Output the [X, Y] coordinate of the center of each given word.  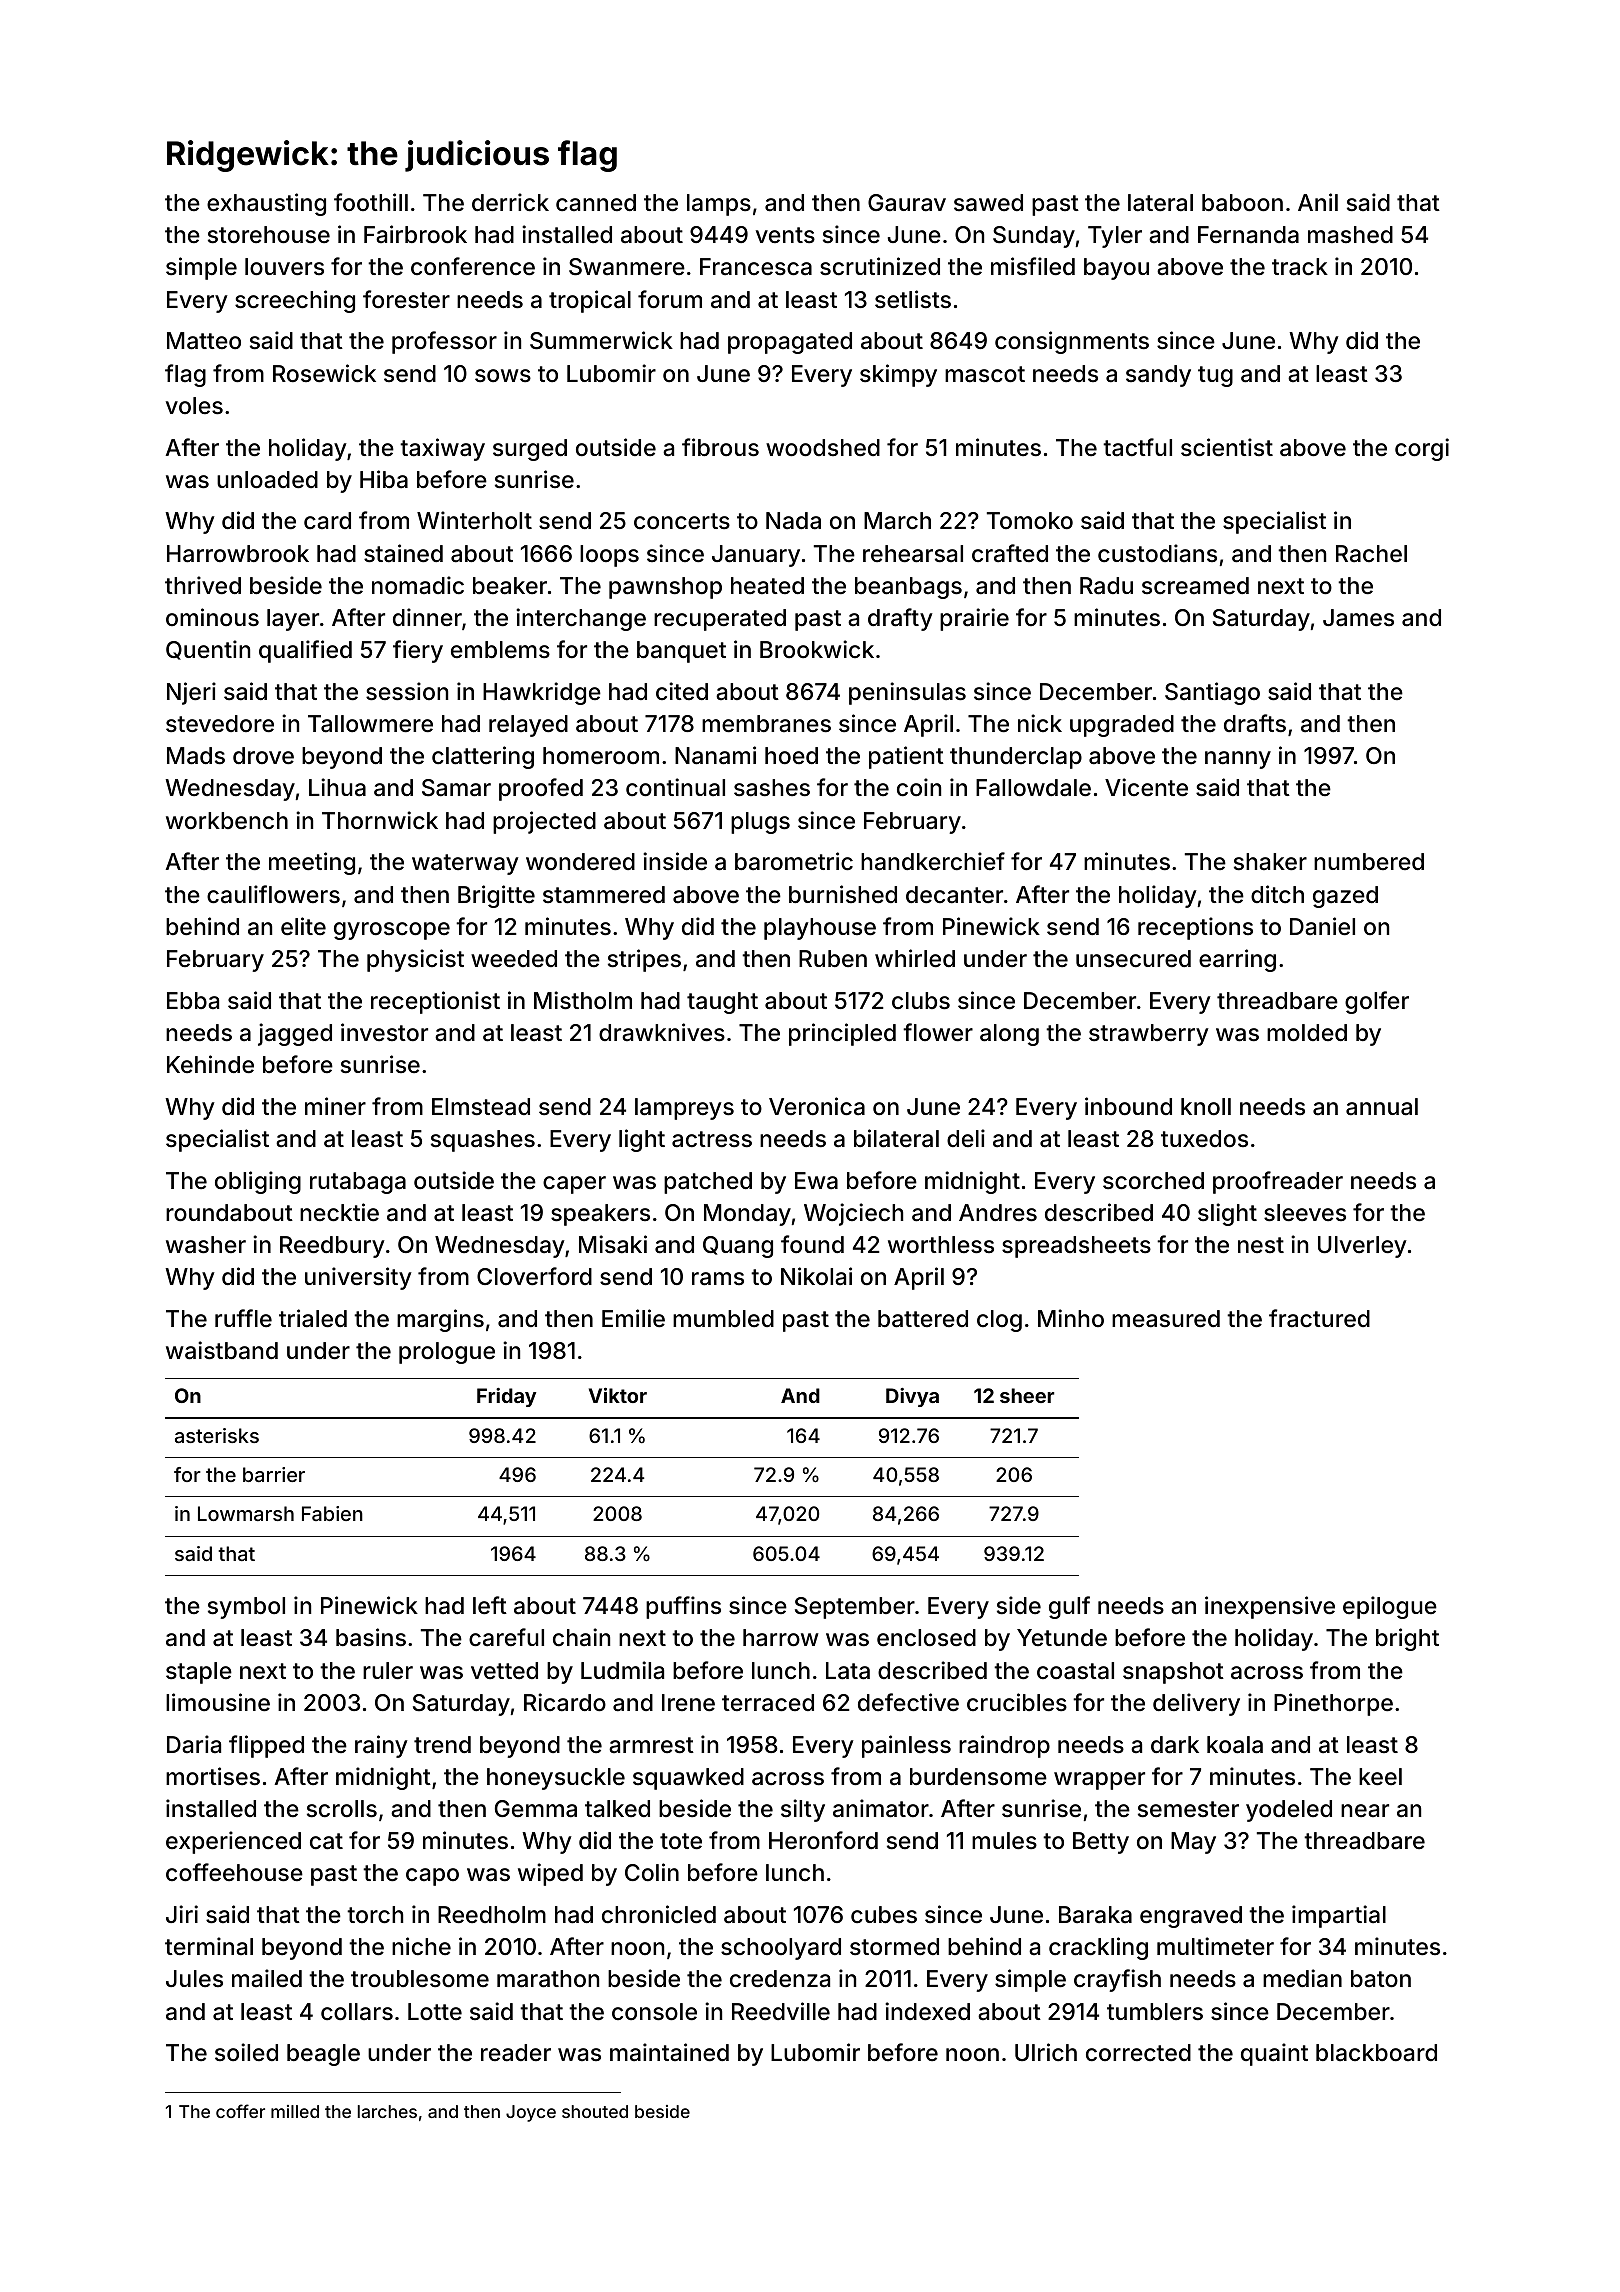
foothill [371, 202]
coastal [1075, 1671]
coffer [240, 2111]
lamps [719, 205]
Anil [1318, 202]
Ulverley [1362, 1247]
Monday [747, 1215]
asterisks [217, 1435]
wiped [550, 1874]
